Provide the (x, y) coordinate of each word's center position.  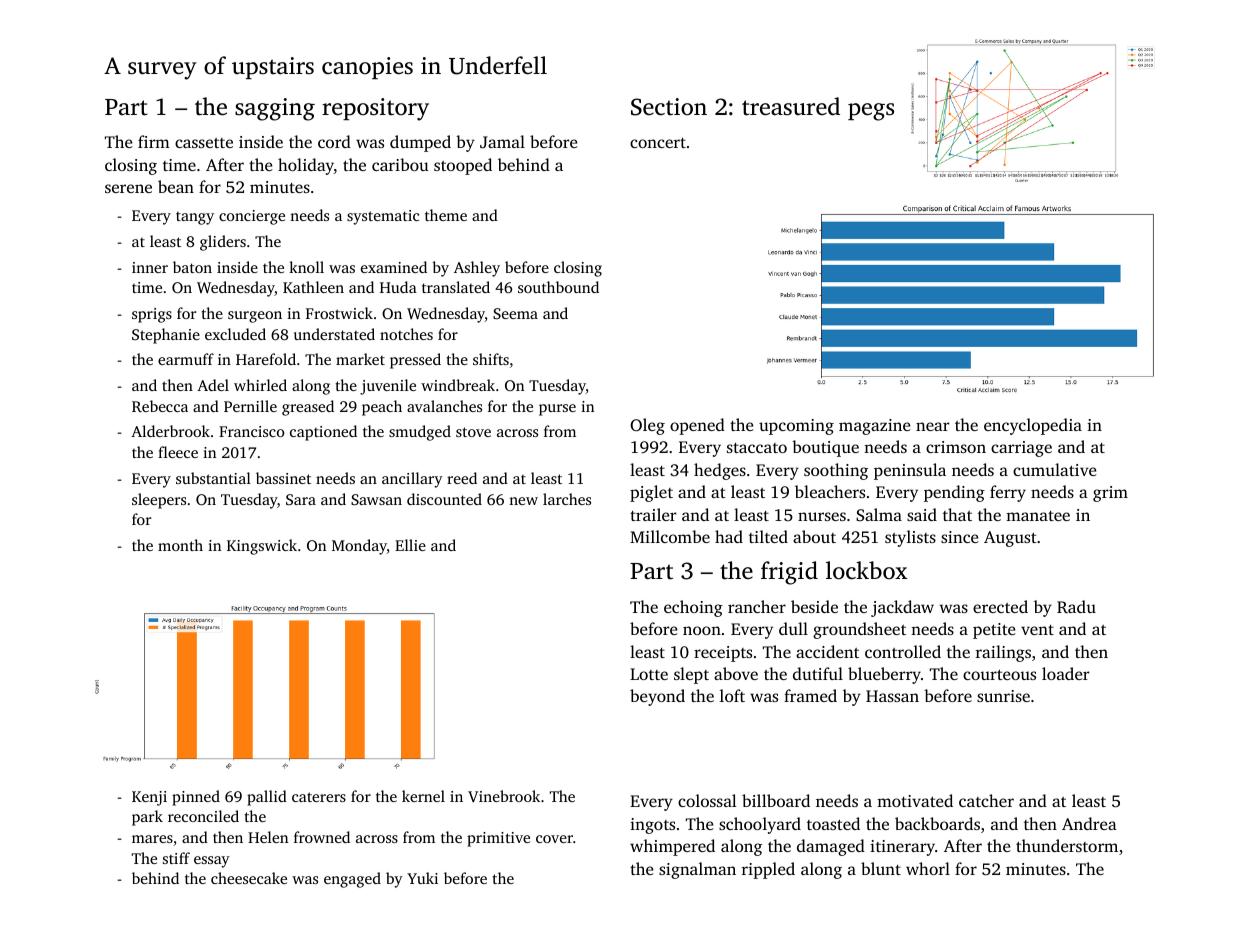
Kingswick (262, 547)
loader (1066, 673)
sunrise (1003, 696)
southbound (558, 287)
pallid (267, 798)
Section (669, 107)
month (180, 545)
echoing (693, 608)
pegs (871, 112)
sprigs (152, 315)
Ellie (410, 545)
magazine (875, 427)
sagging (275, 109)
